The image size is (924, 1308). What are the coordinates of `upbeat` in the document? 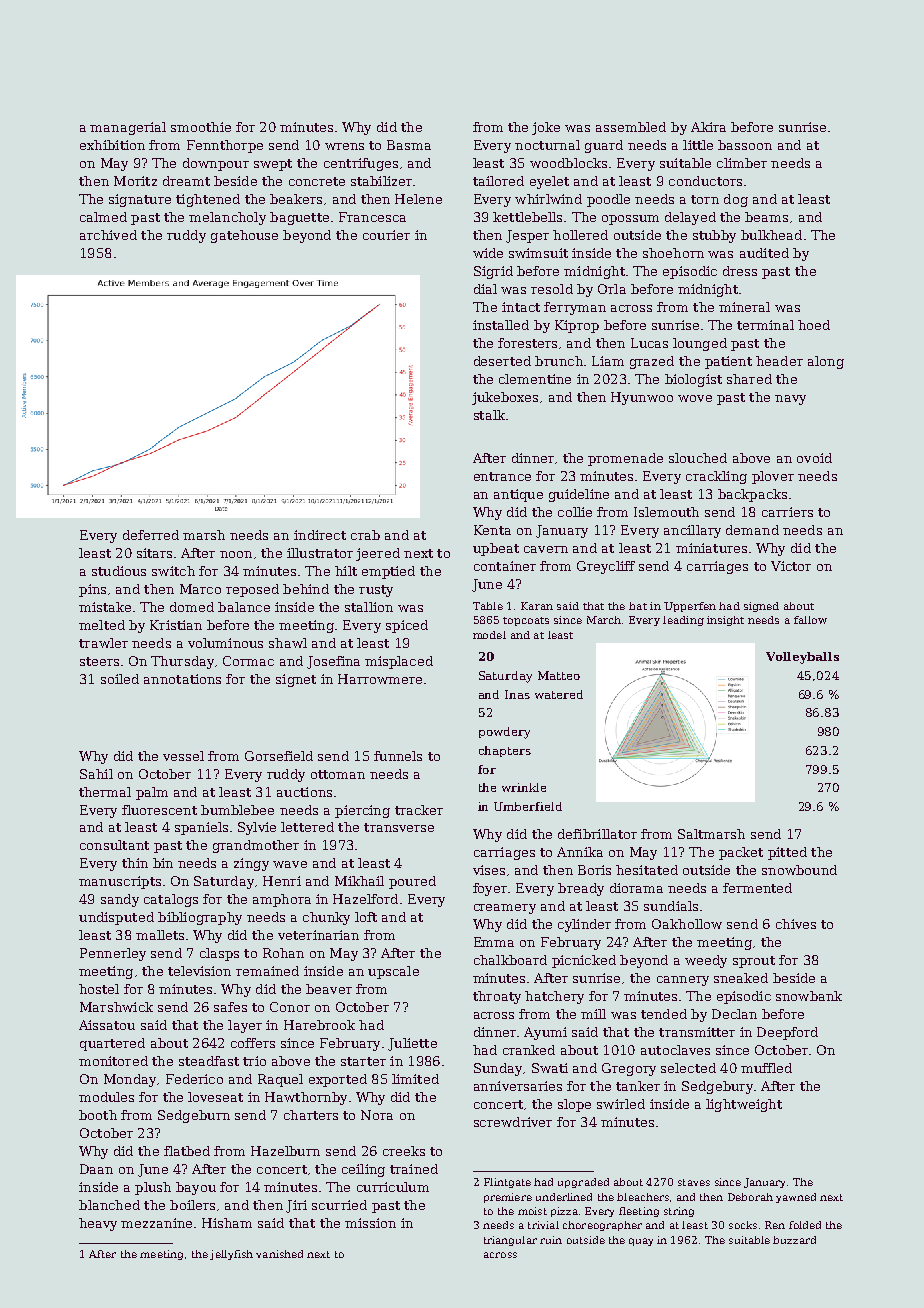 It's located at (496, 549).
